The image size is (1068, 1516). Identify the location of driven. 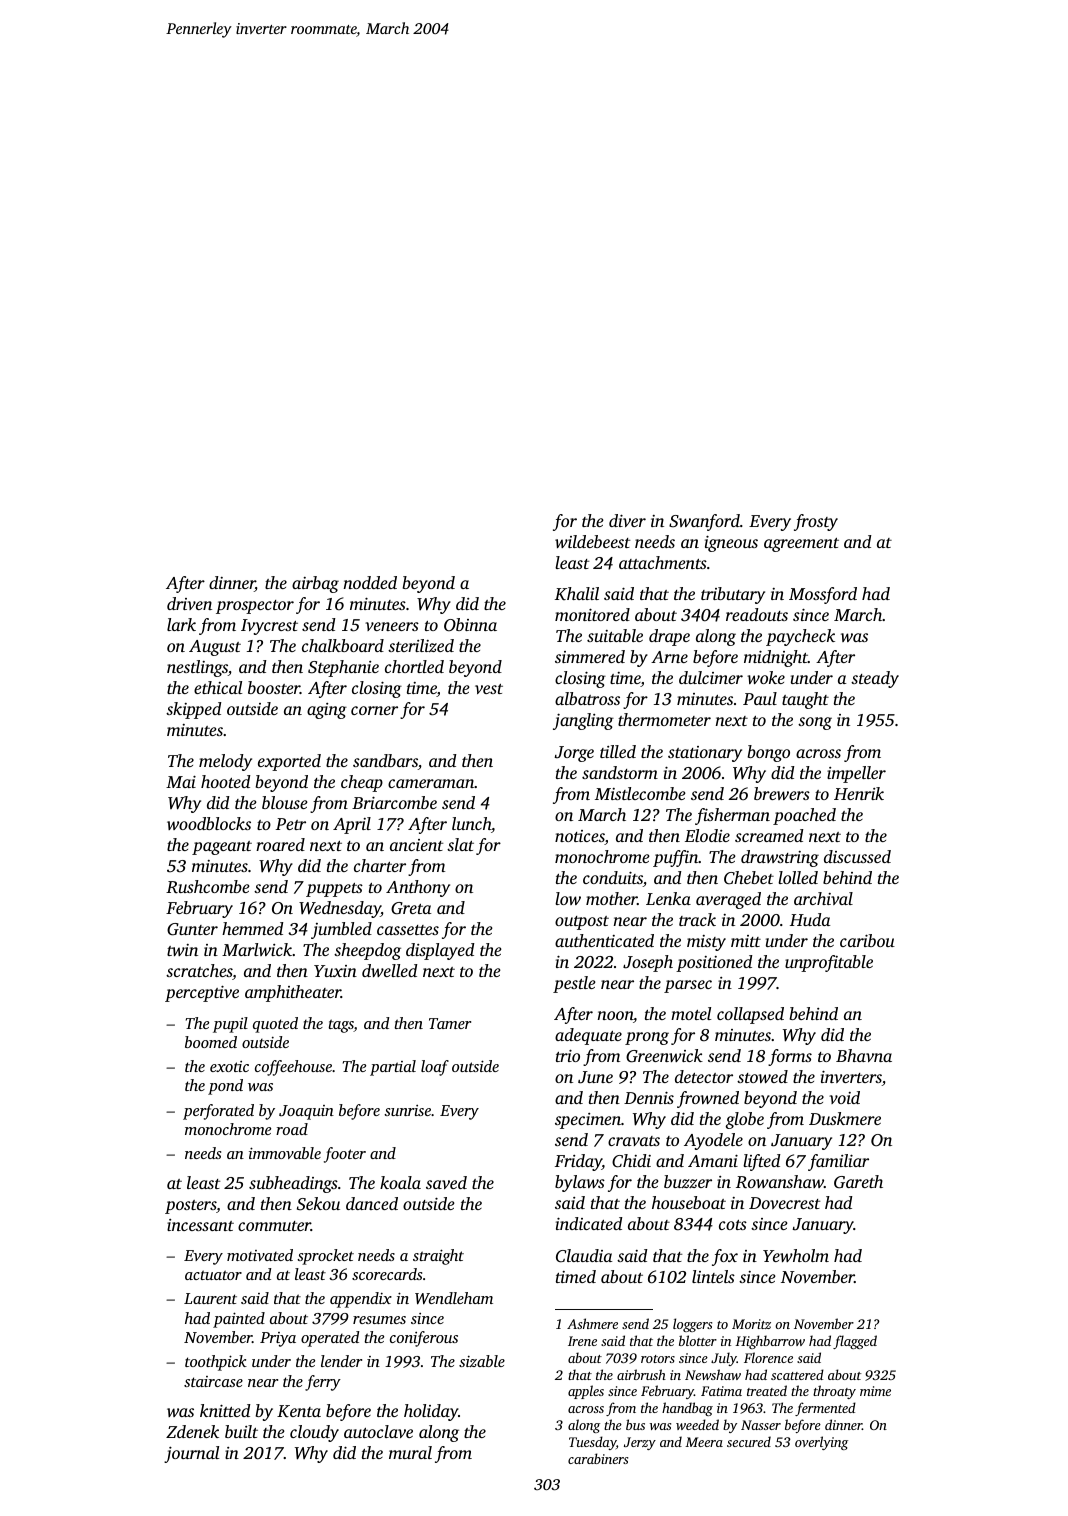
(189, 603).
